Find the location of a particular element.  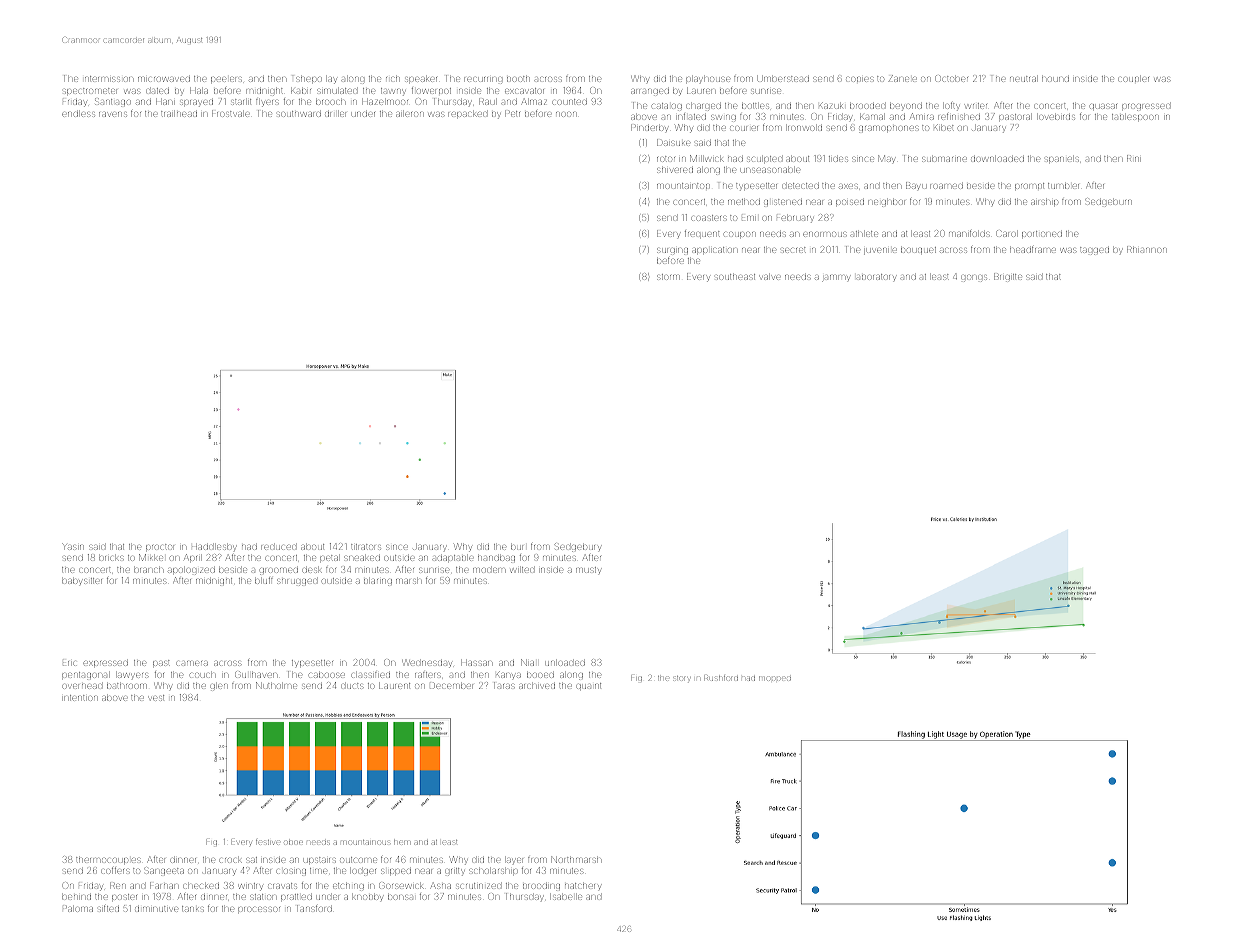

Brigitte is located at coordinates (1008, 277).
